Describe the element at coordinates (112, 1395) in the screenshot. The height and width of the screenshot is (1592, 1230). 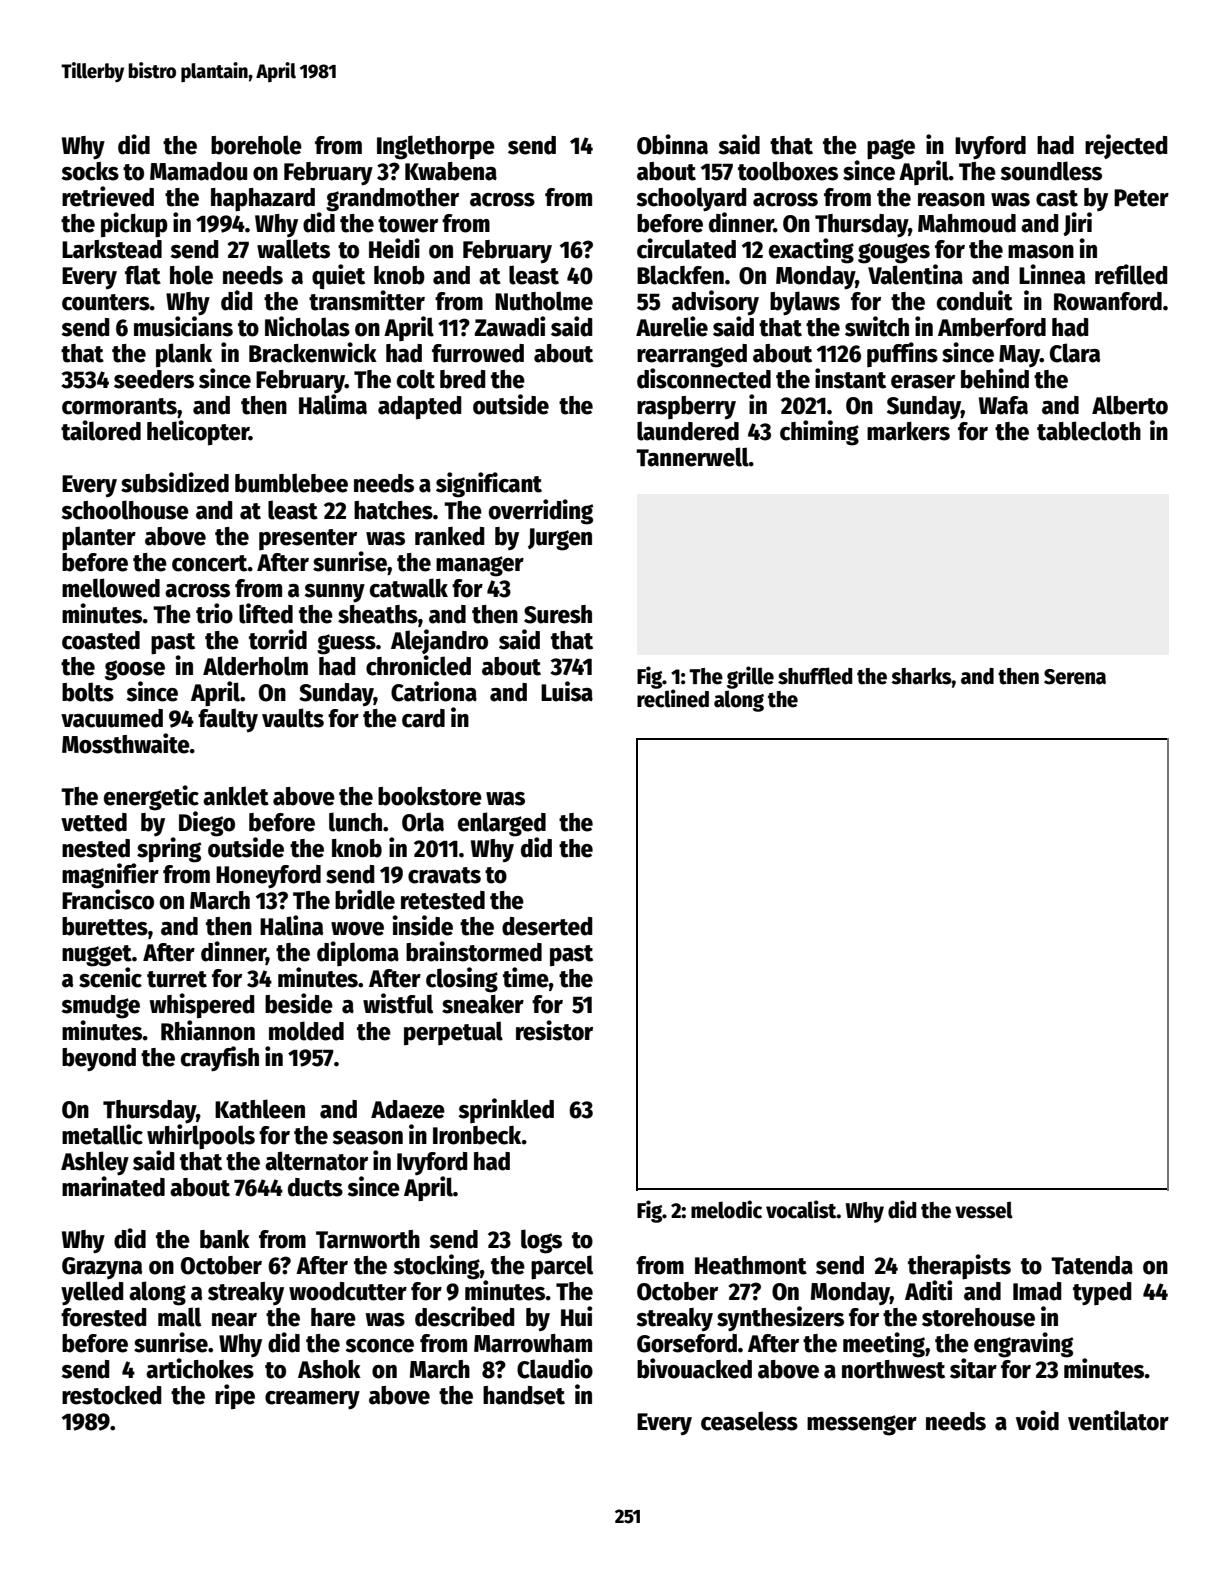
I see `restocked` at that location.
